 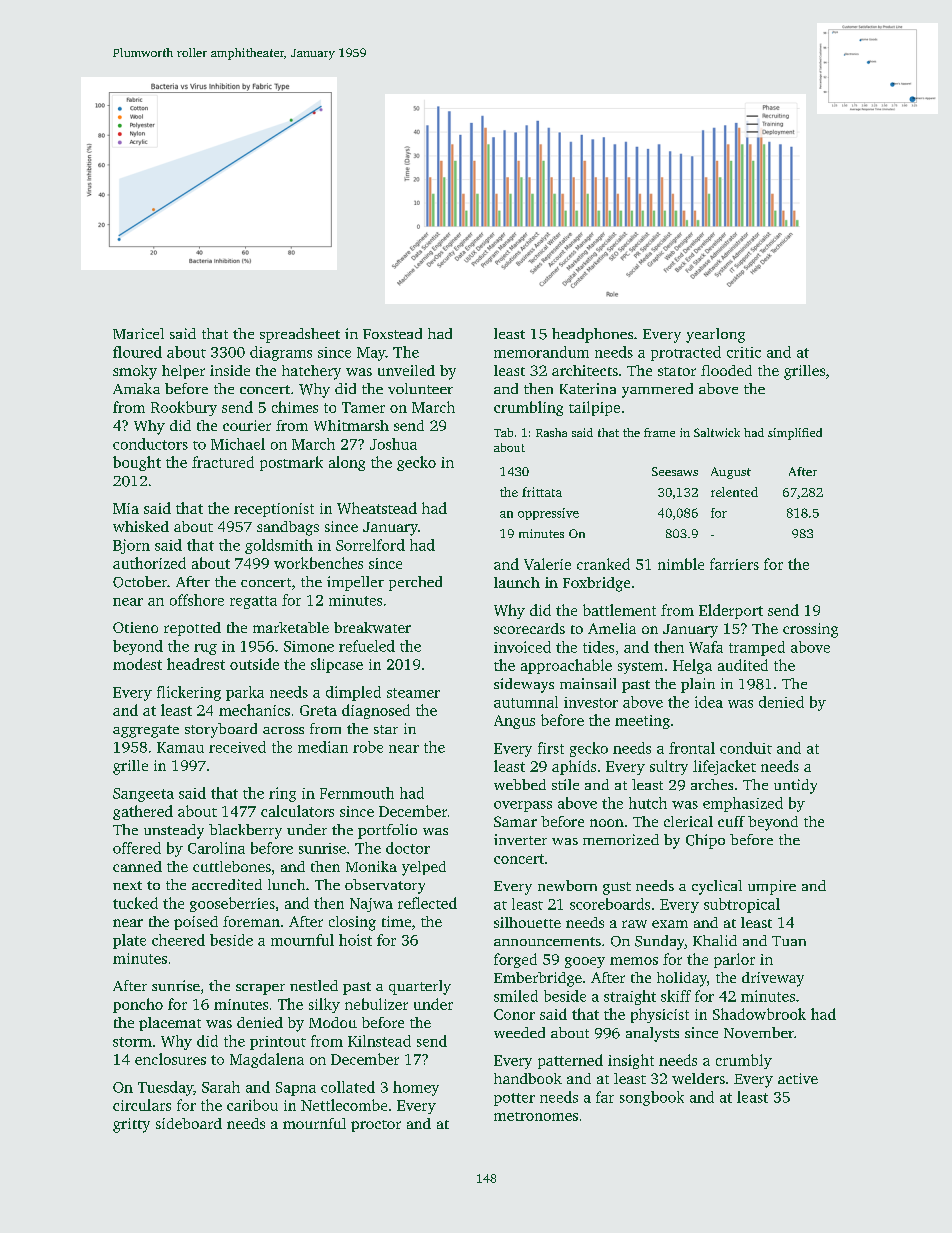 I want to click on gathered, so click(x=143, y=812).
